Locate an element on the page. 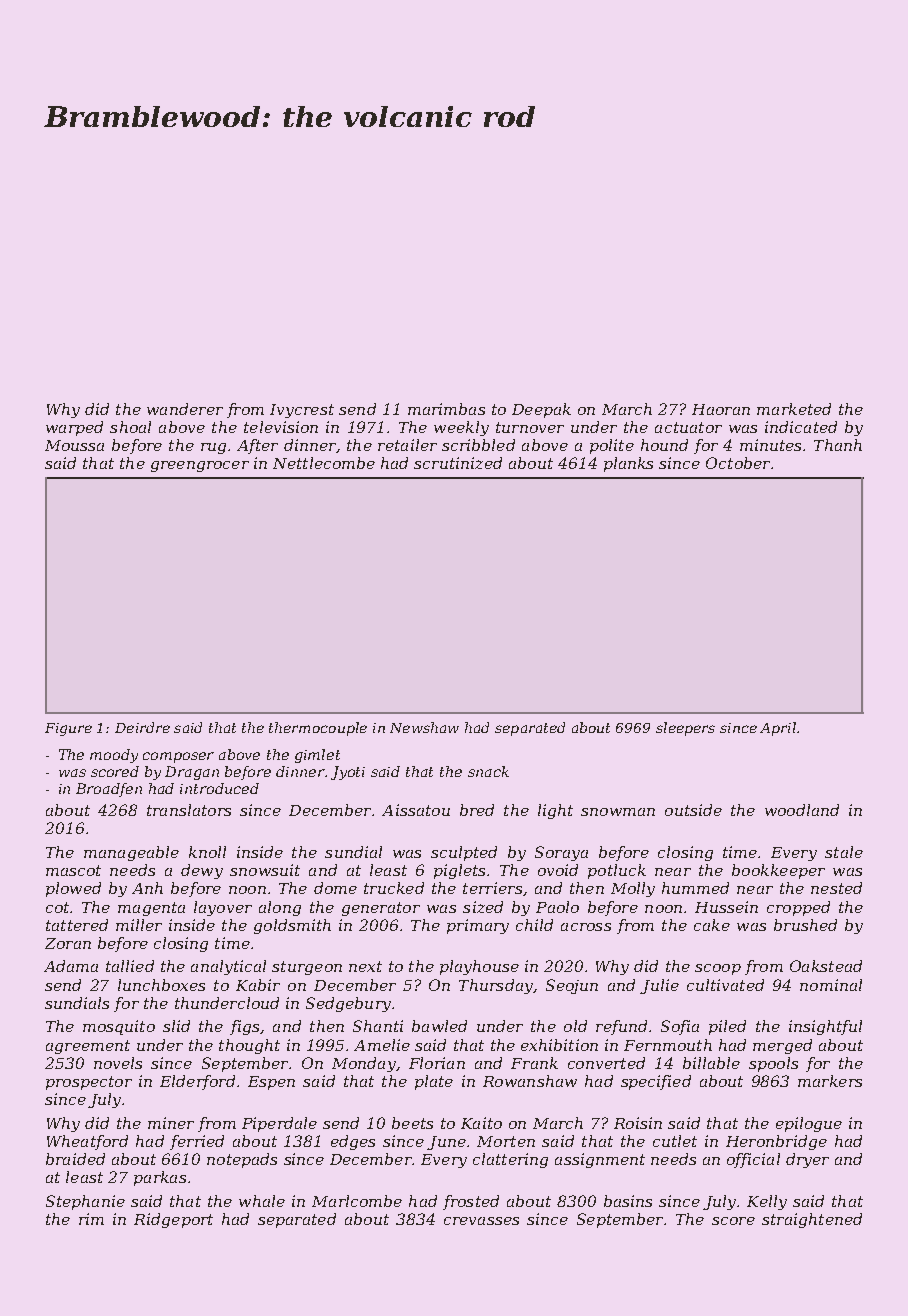 This page has height=1316, width=908. Marlcombe is located at coordinates (357, 1201).
